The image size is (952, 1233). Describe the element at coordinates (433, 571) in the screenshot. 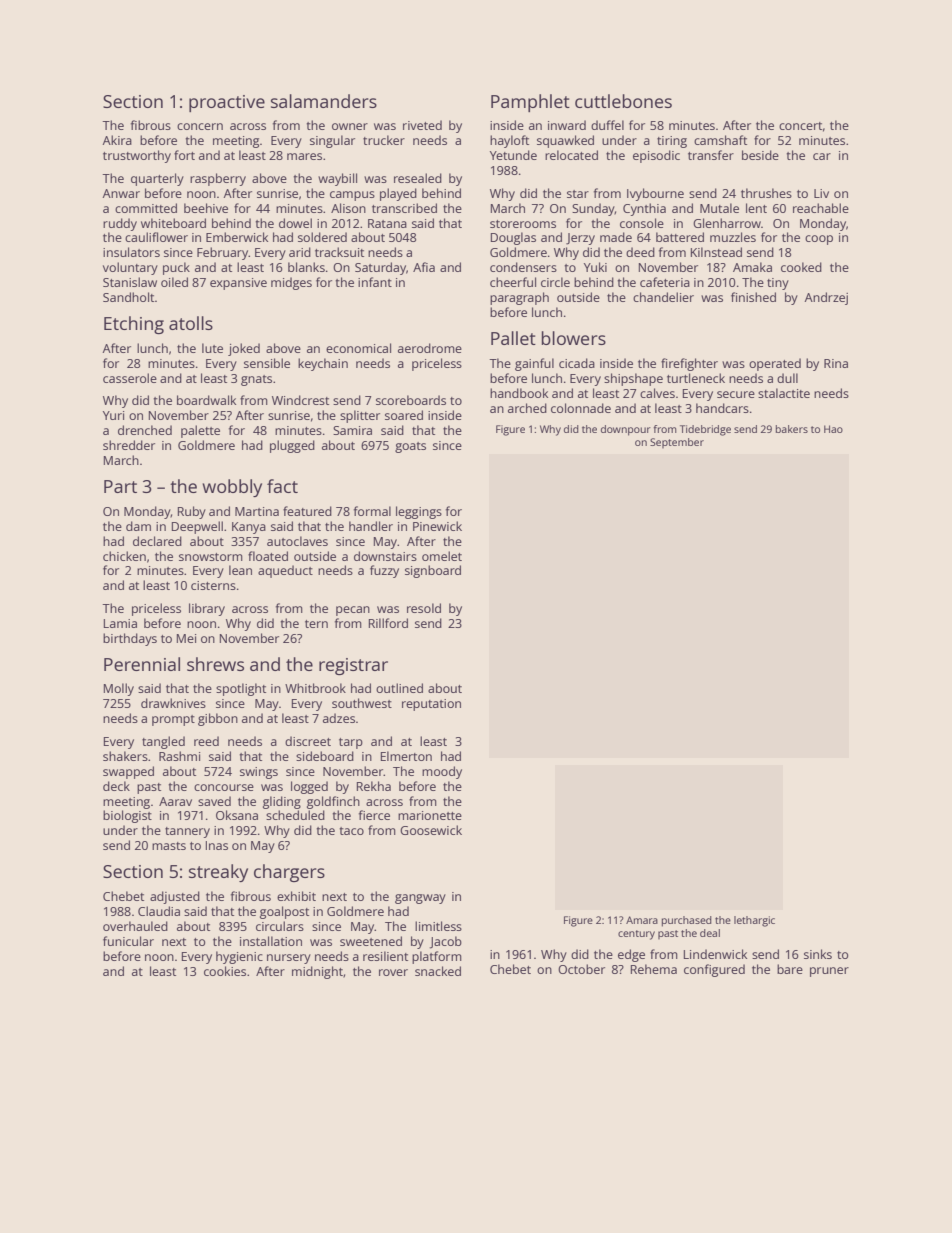

I see `signboard` at that location.
